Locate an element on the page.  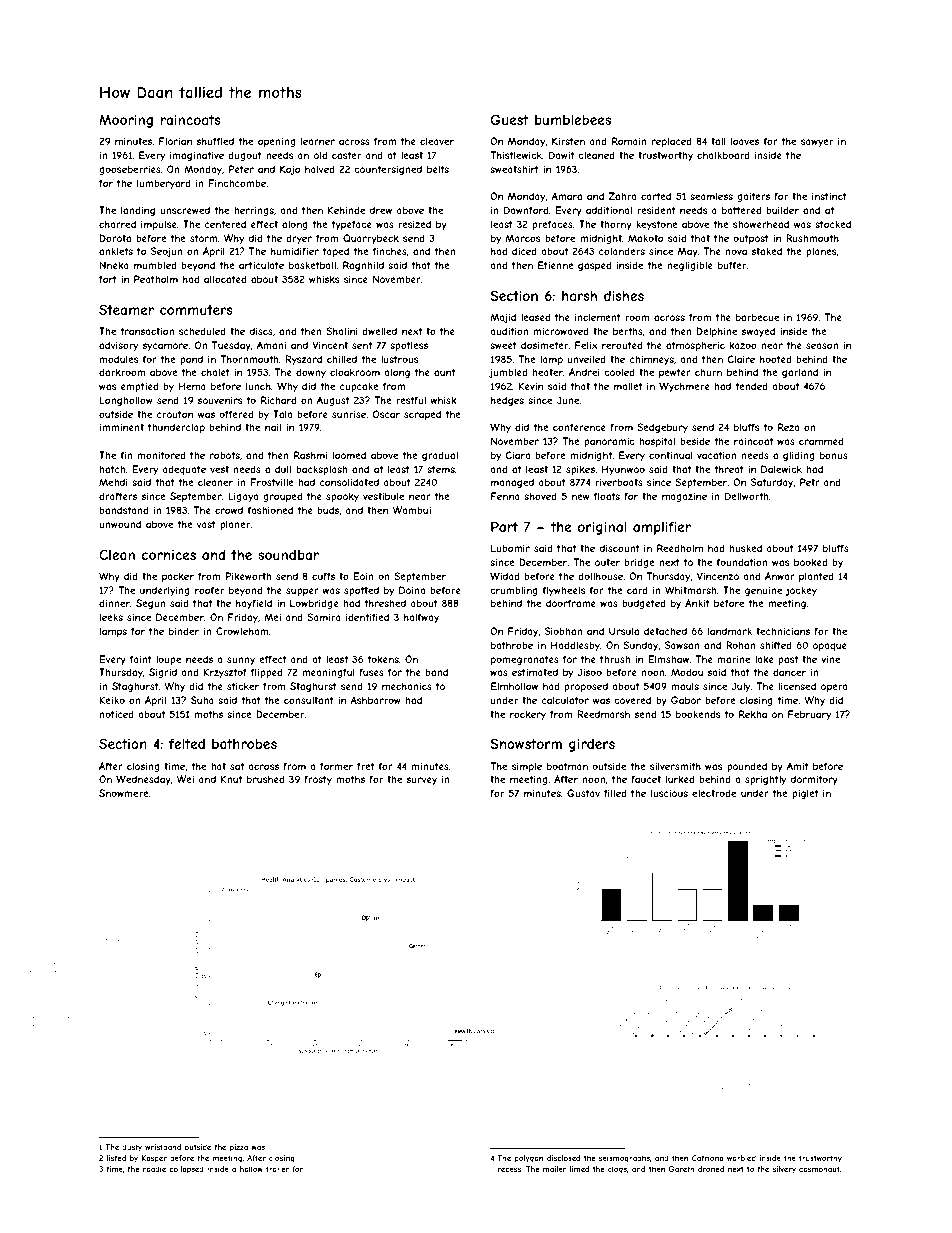
sweet is located at coordinates (503, 345).
